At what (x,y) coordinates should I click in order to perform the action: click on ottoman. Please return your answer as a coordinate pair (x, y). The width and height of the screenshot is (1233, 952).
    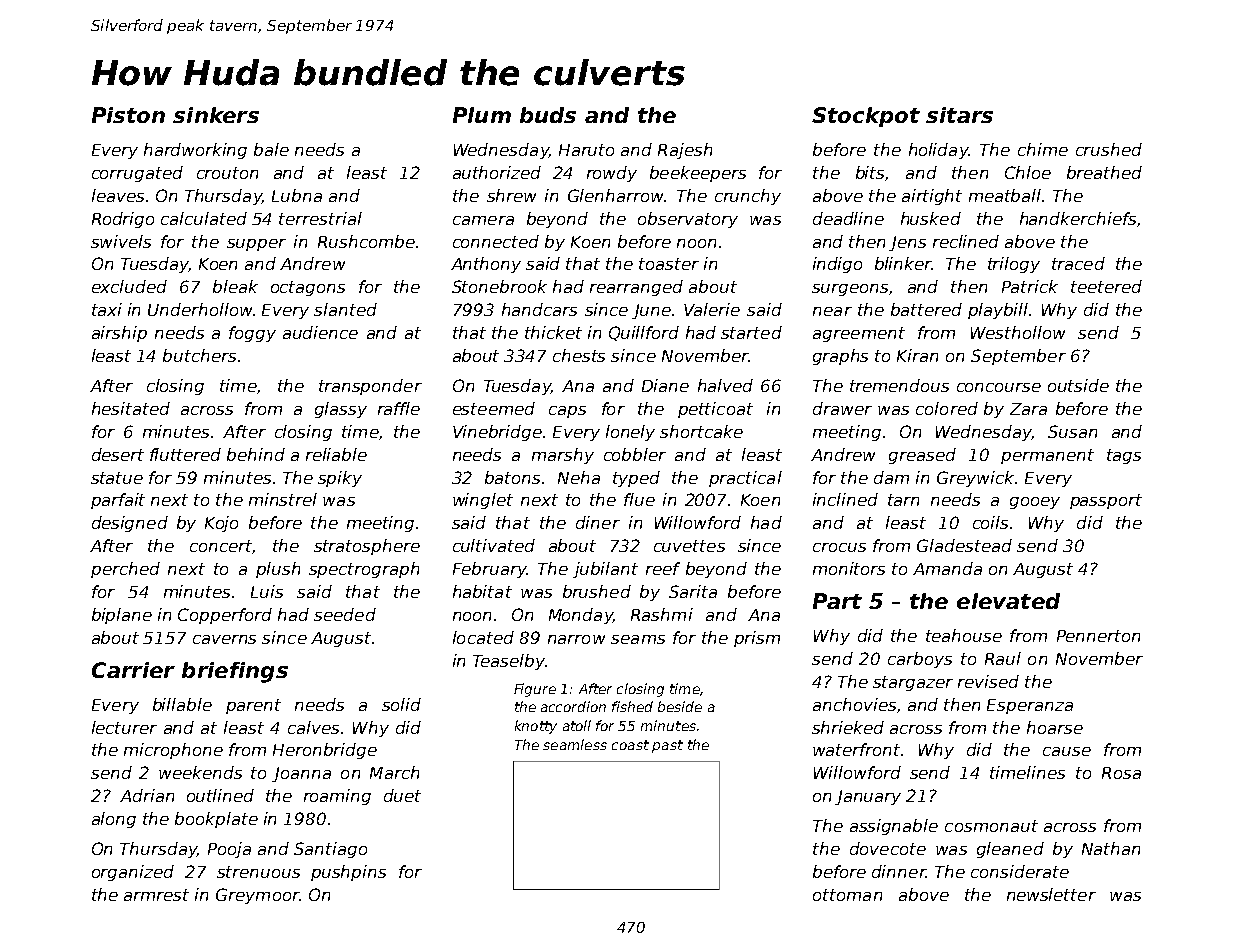
    Looking at the image, I should click on (847, 895).
